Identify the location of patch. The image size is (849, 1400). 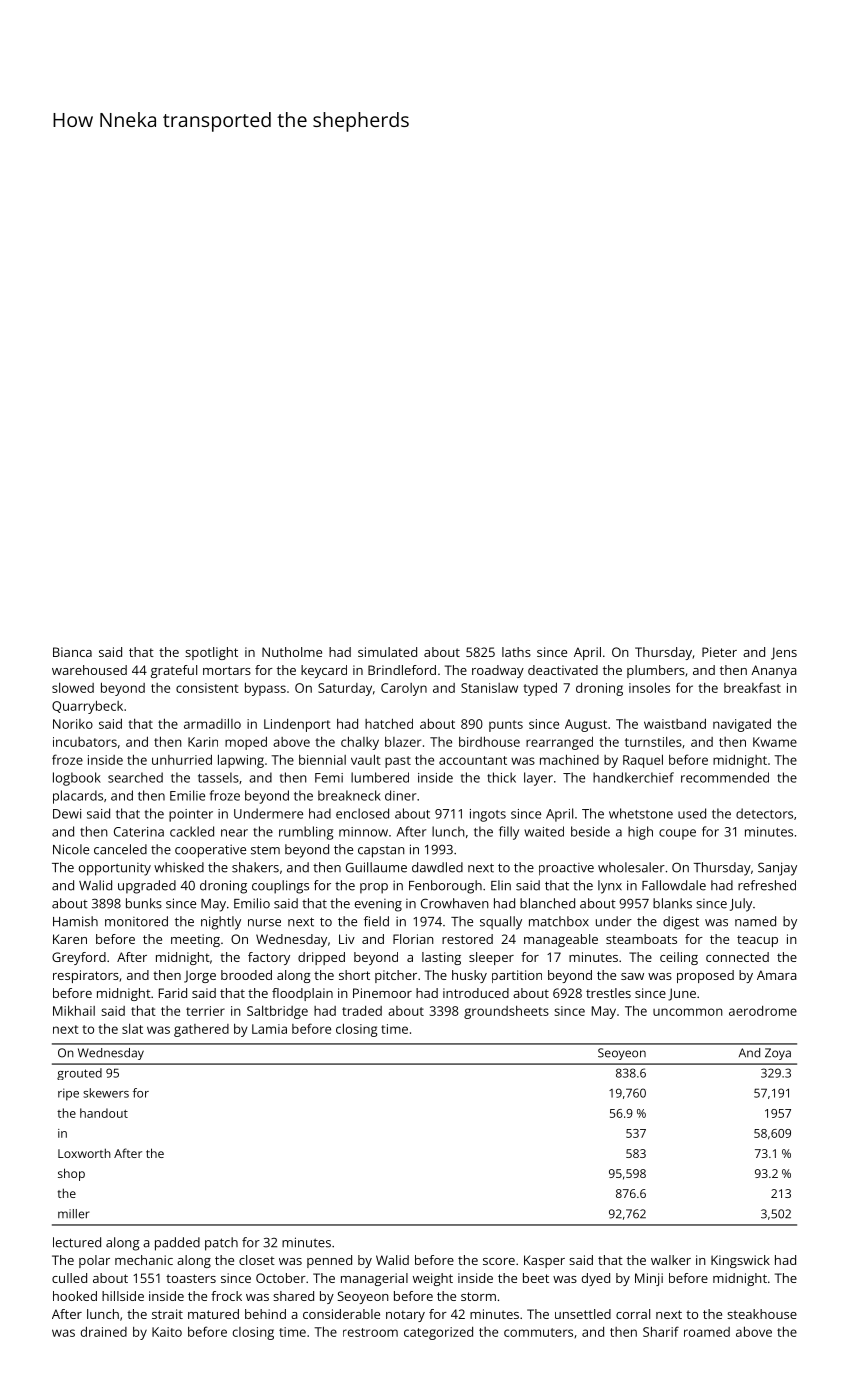
(221, 1244).
